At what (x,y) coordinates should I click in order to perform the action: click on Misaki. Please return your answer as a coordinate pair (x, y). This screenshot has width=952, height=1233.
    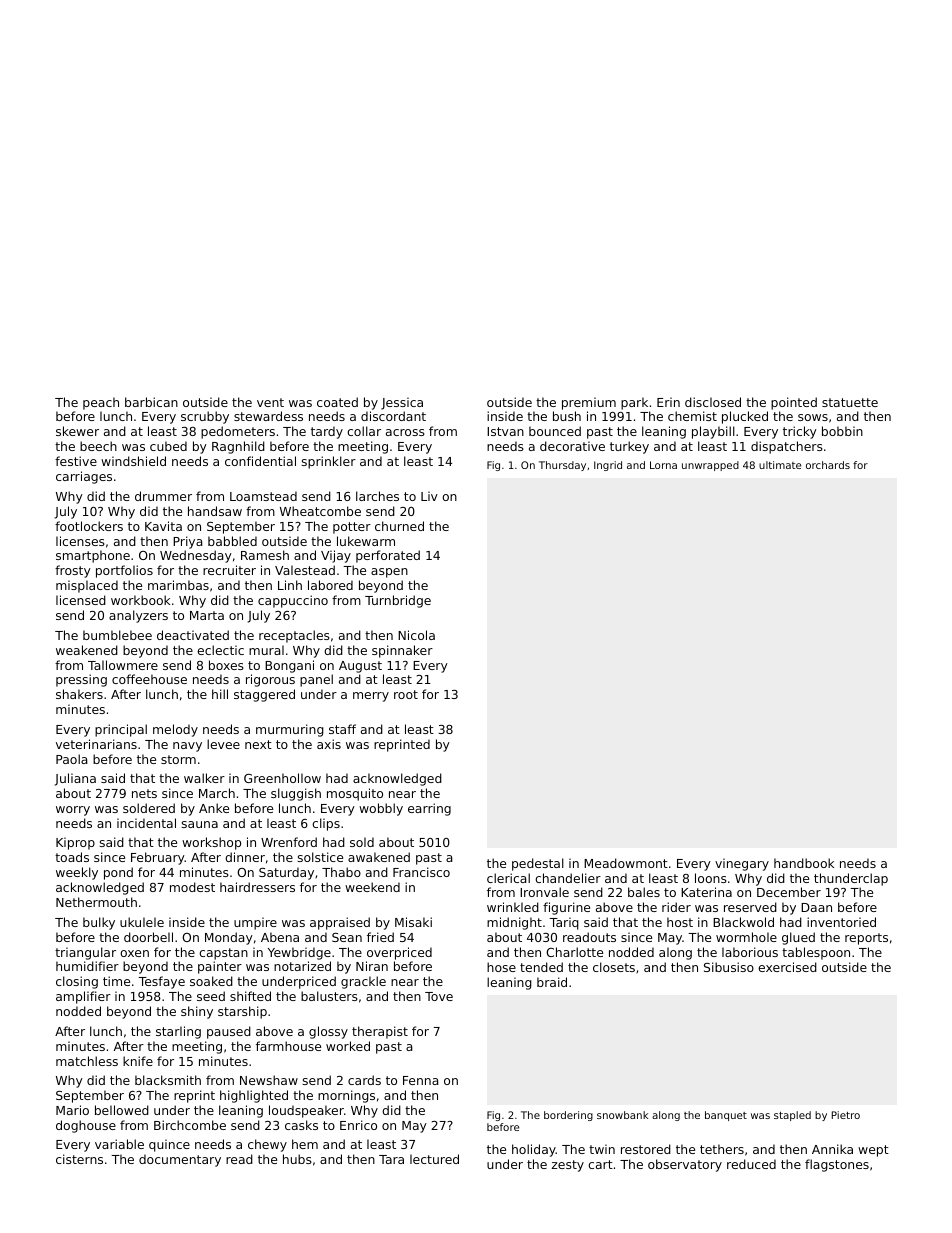
    Looking at the image, I should click on (413, 922).
